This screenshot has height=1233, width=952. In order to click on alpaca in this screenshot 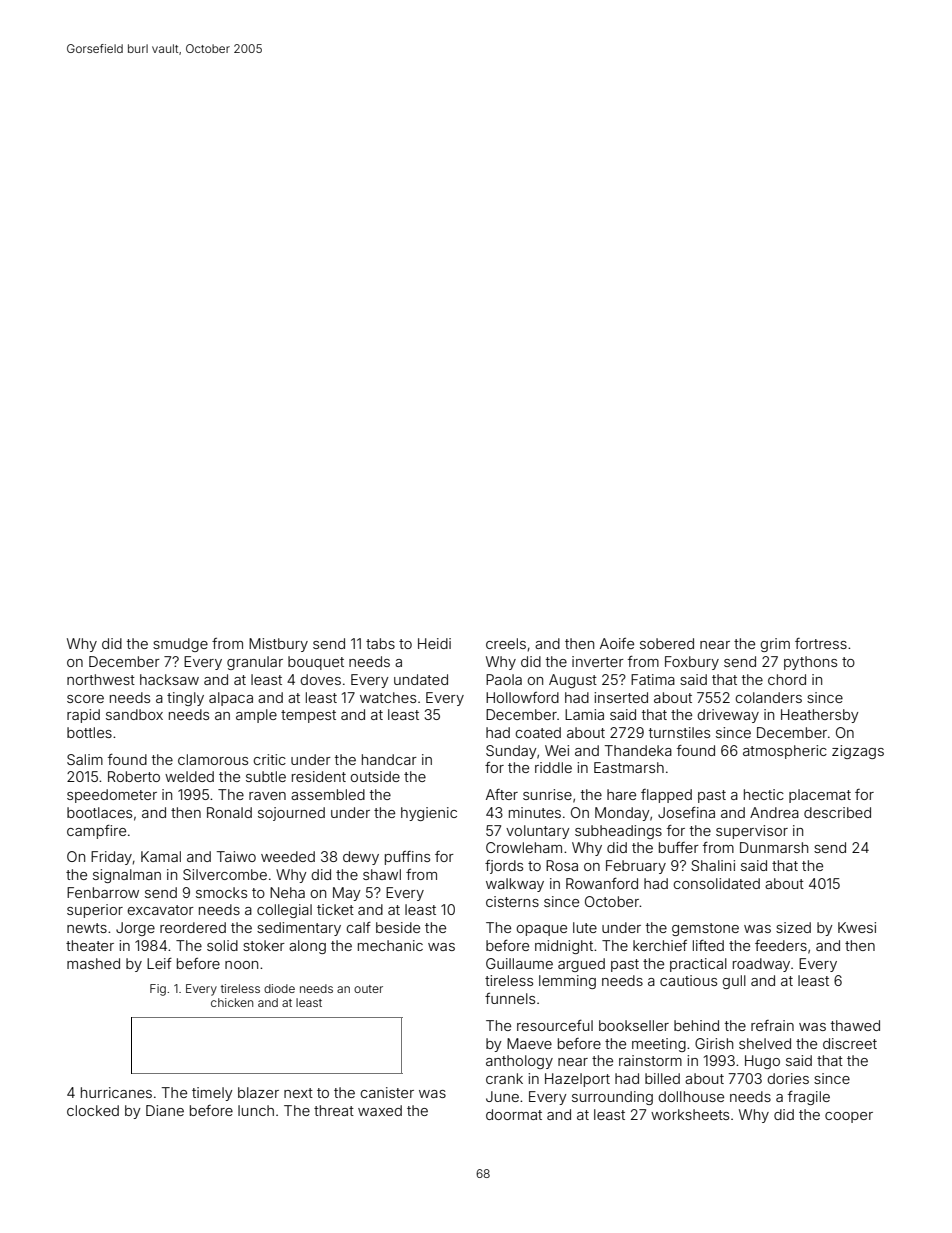, I will do `click(231, 699)`.
